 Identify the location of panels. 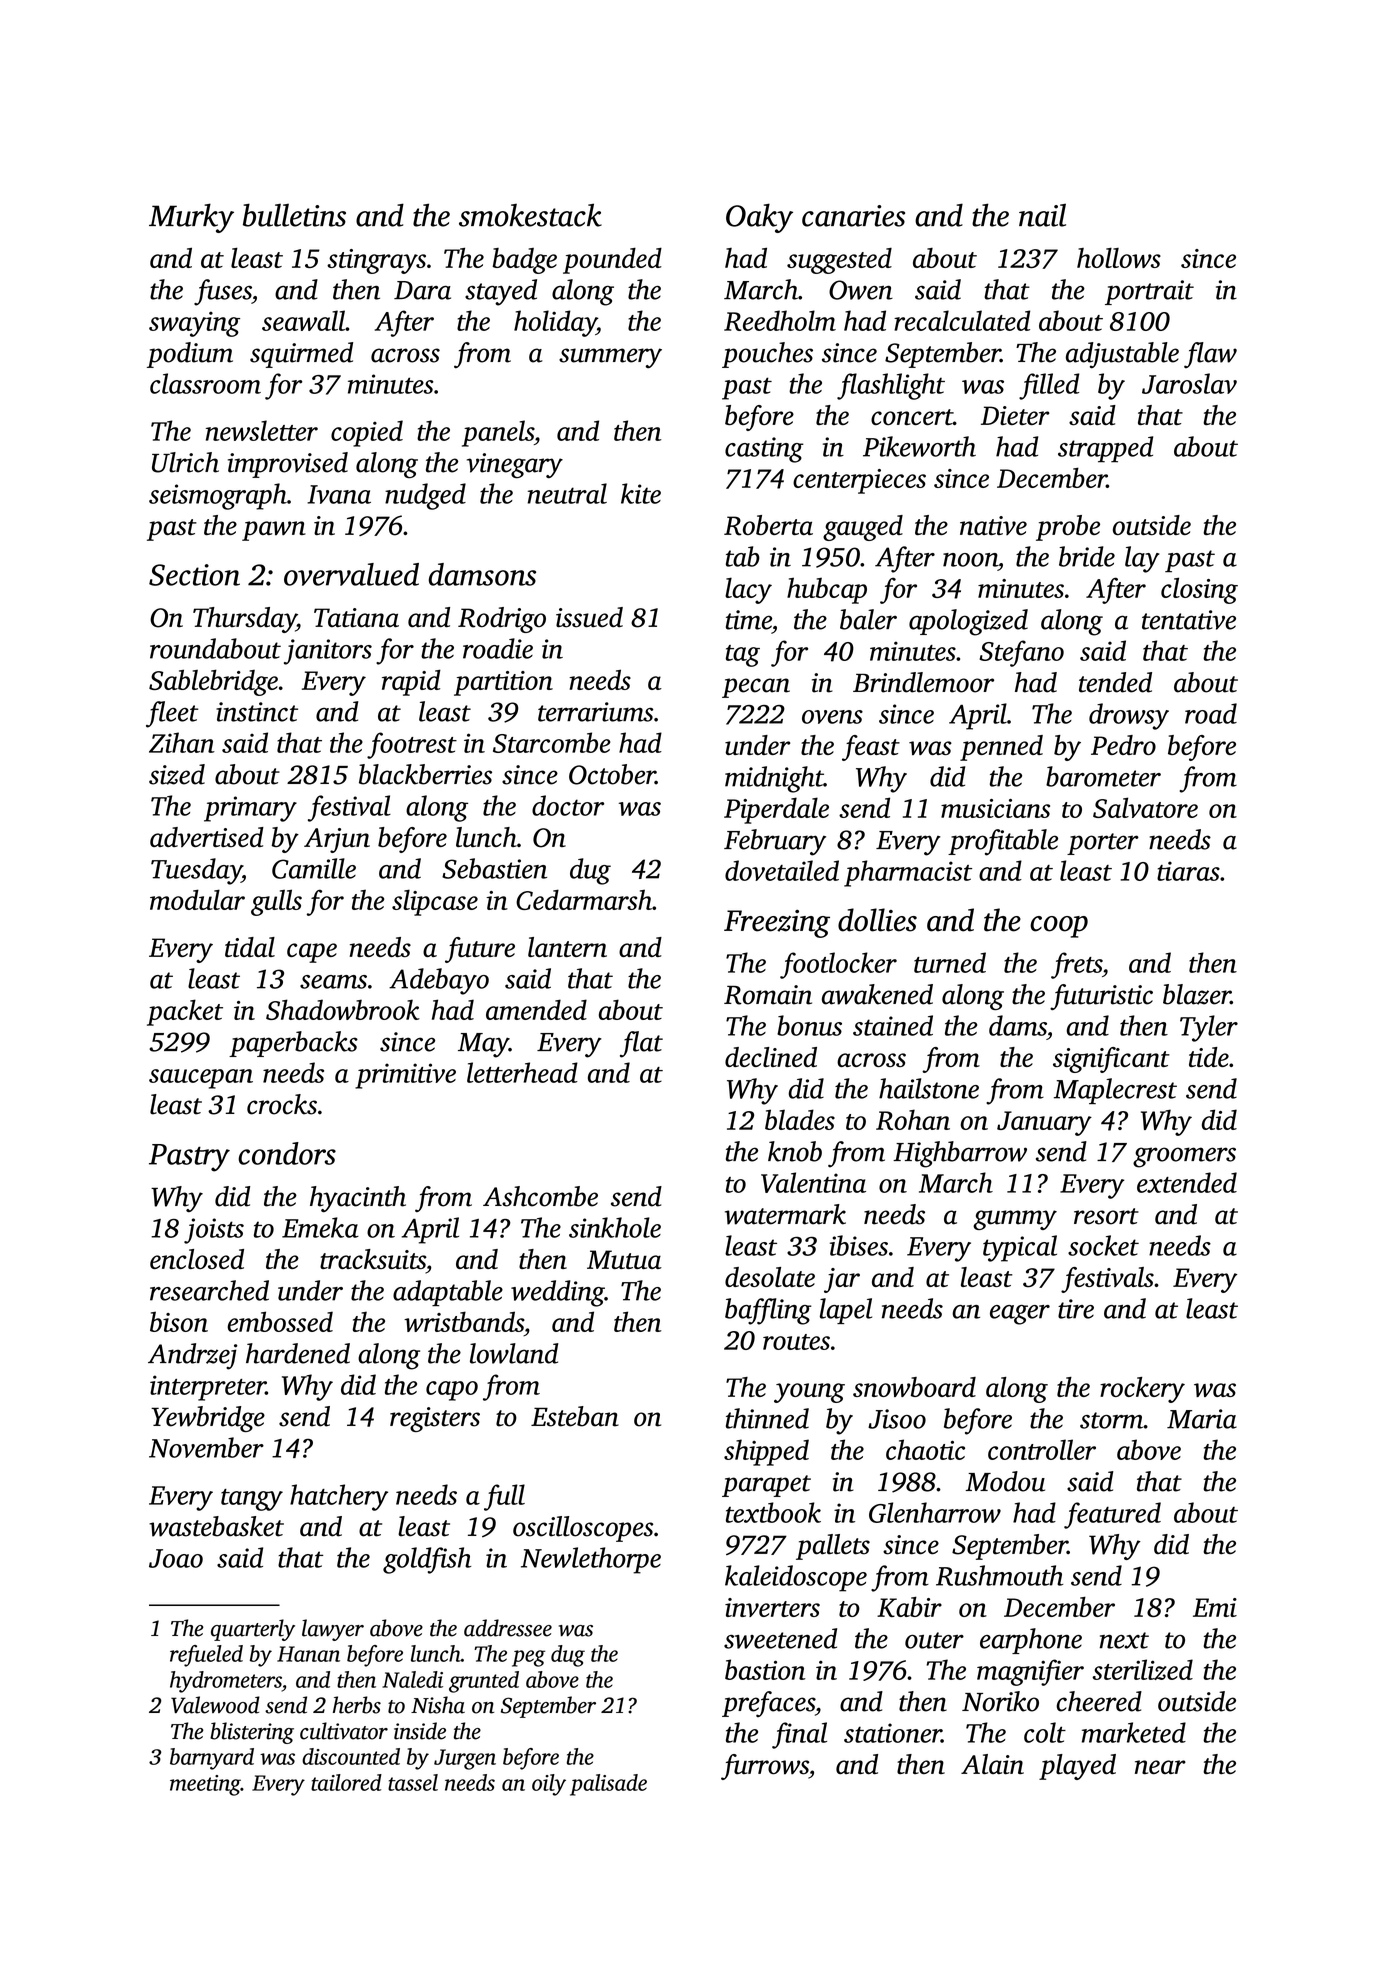
(498, 433).
